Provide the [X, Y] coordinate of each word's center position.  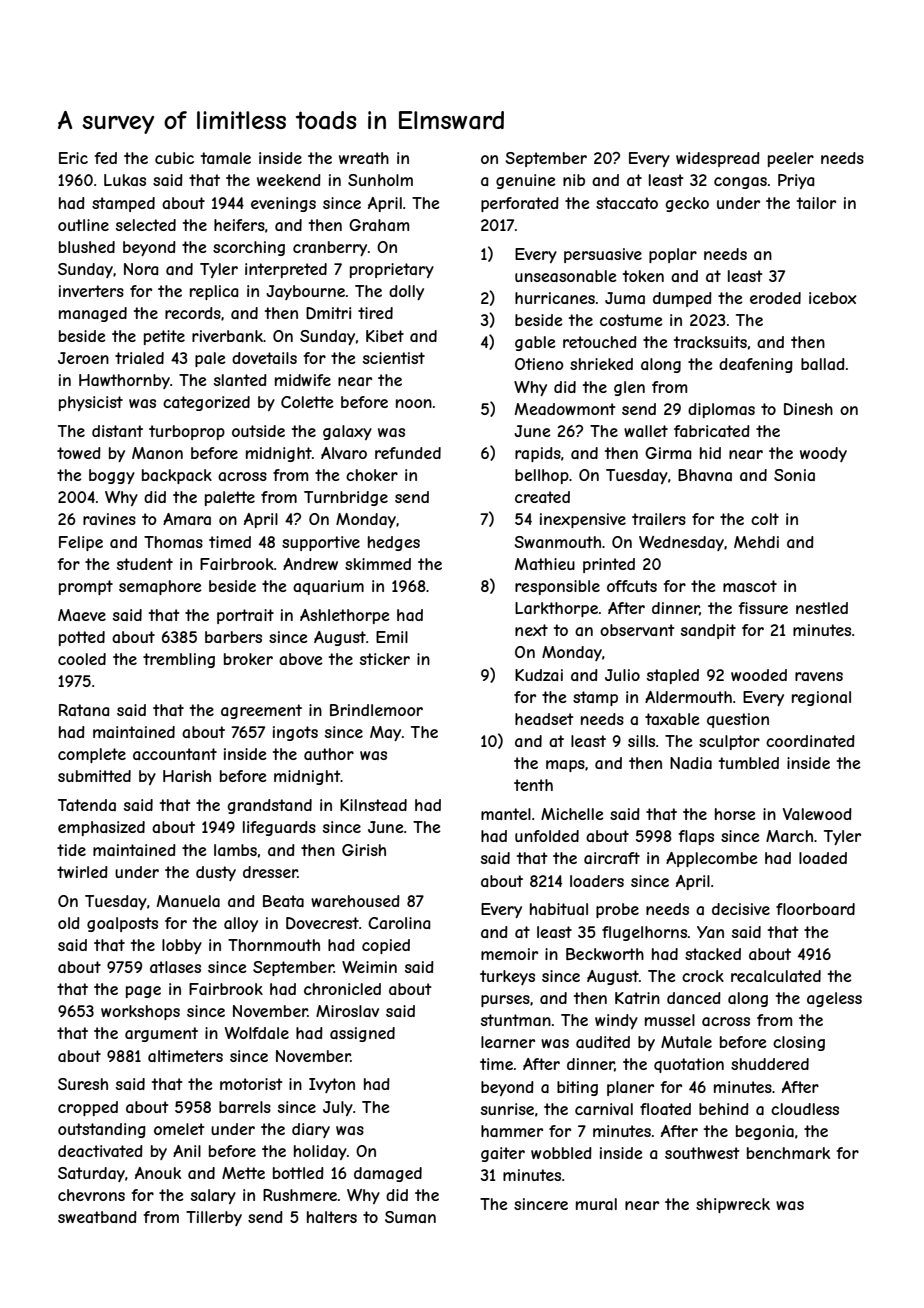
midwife [303, 380]
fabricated [712, 431]
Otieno [539, 364]
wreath [364, 158]
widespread [718, 159]
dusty [216, 873]
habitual [559, 909]
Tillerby [214, 1218]
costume [631, 320]
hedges [394, 543]
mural [596, 1204]
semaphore [160, 587]
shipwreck [733, 1205]
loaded [823, 858]
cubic [174, 158]
